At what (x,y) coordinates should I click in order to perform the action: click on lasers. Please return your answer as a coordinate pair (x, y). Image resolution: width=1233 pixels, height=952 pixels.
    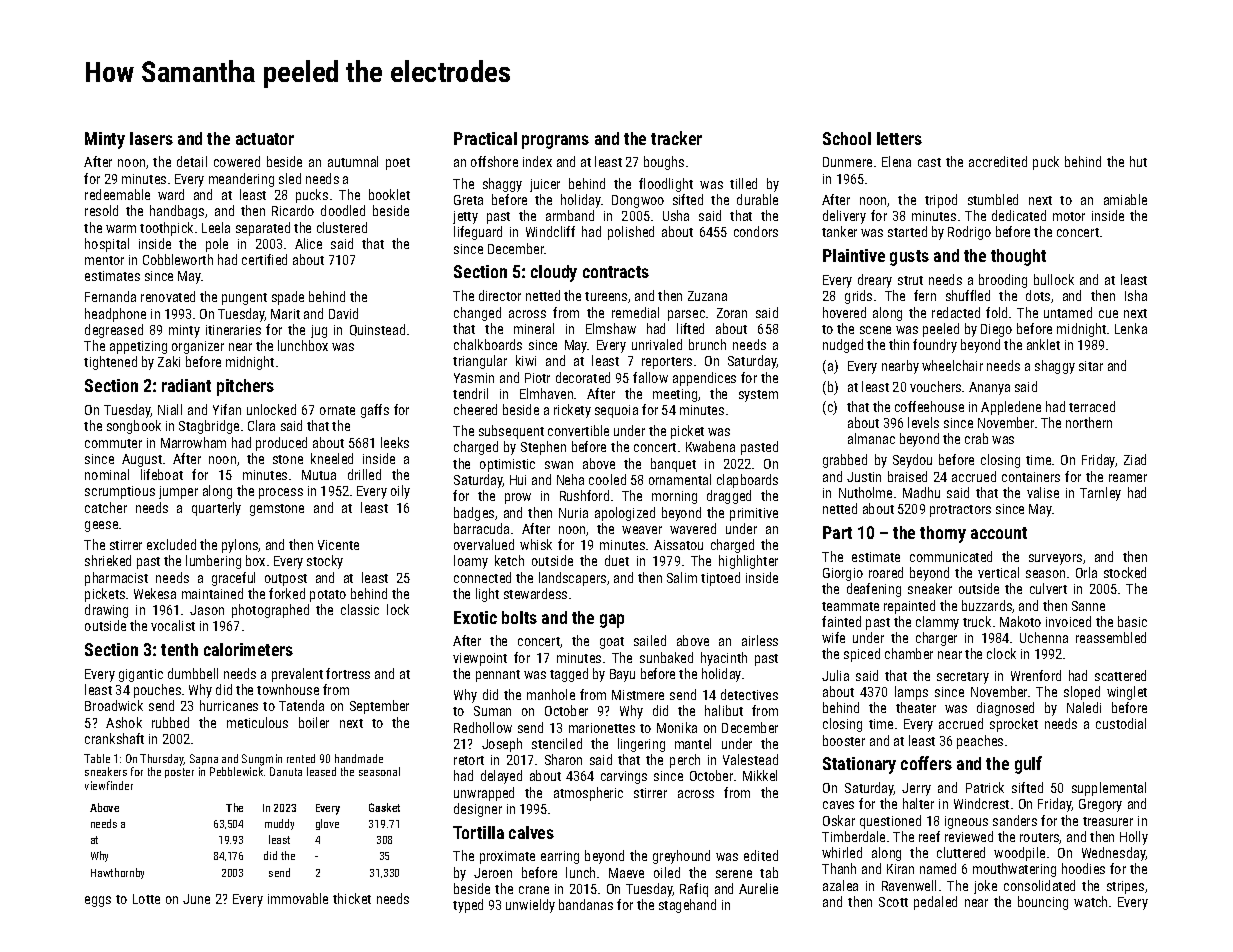
    Looking at the image, I should click on (151, 138).
